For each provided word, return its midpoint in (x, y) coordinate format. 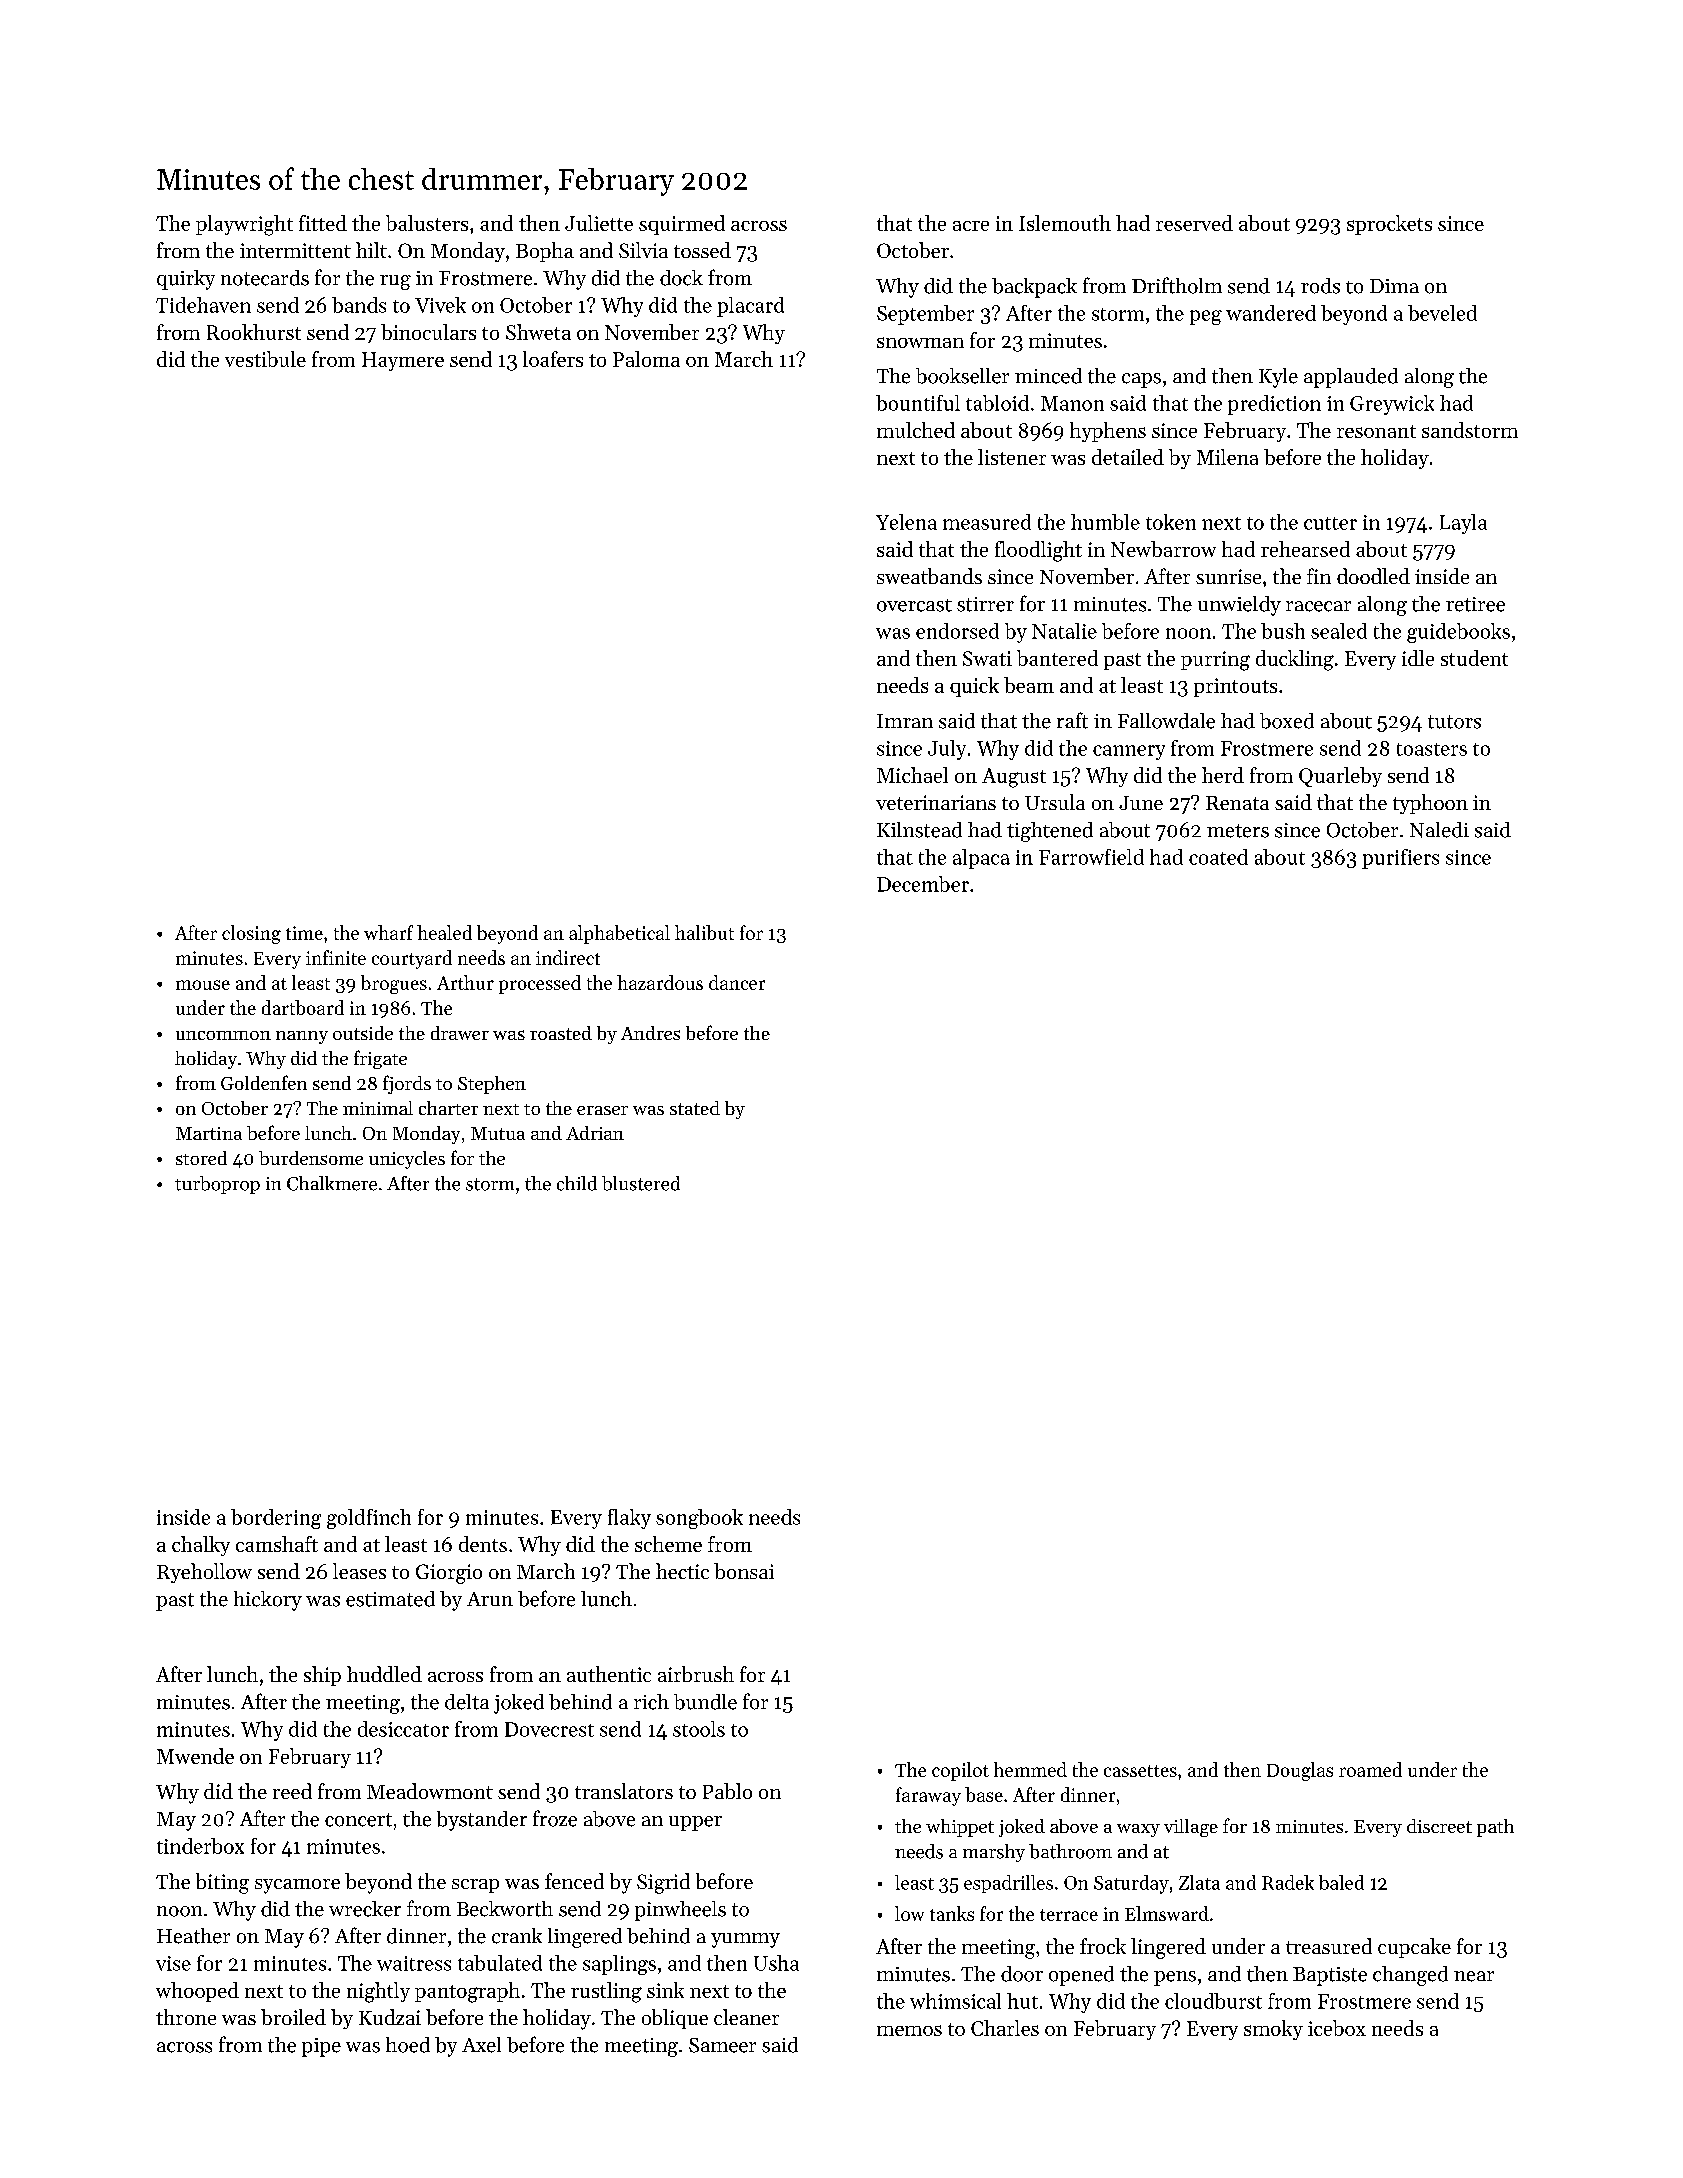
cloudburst (1213, 2001)
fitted (323, 223)
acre (971, 226)
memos (909, 2030)
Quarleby (1340, 777)
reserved (1194, 223)
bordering (276, 1519)
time (304, 933)
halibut (704, 932)
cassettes (1140, 1771)
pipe (321, 2047)
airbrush (696, 1674)
